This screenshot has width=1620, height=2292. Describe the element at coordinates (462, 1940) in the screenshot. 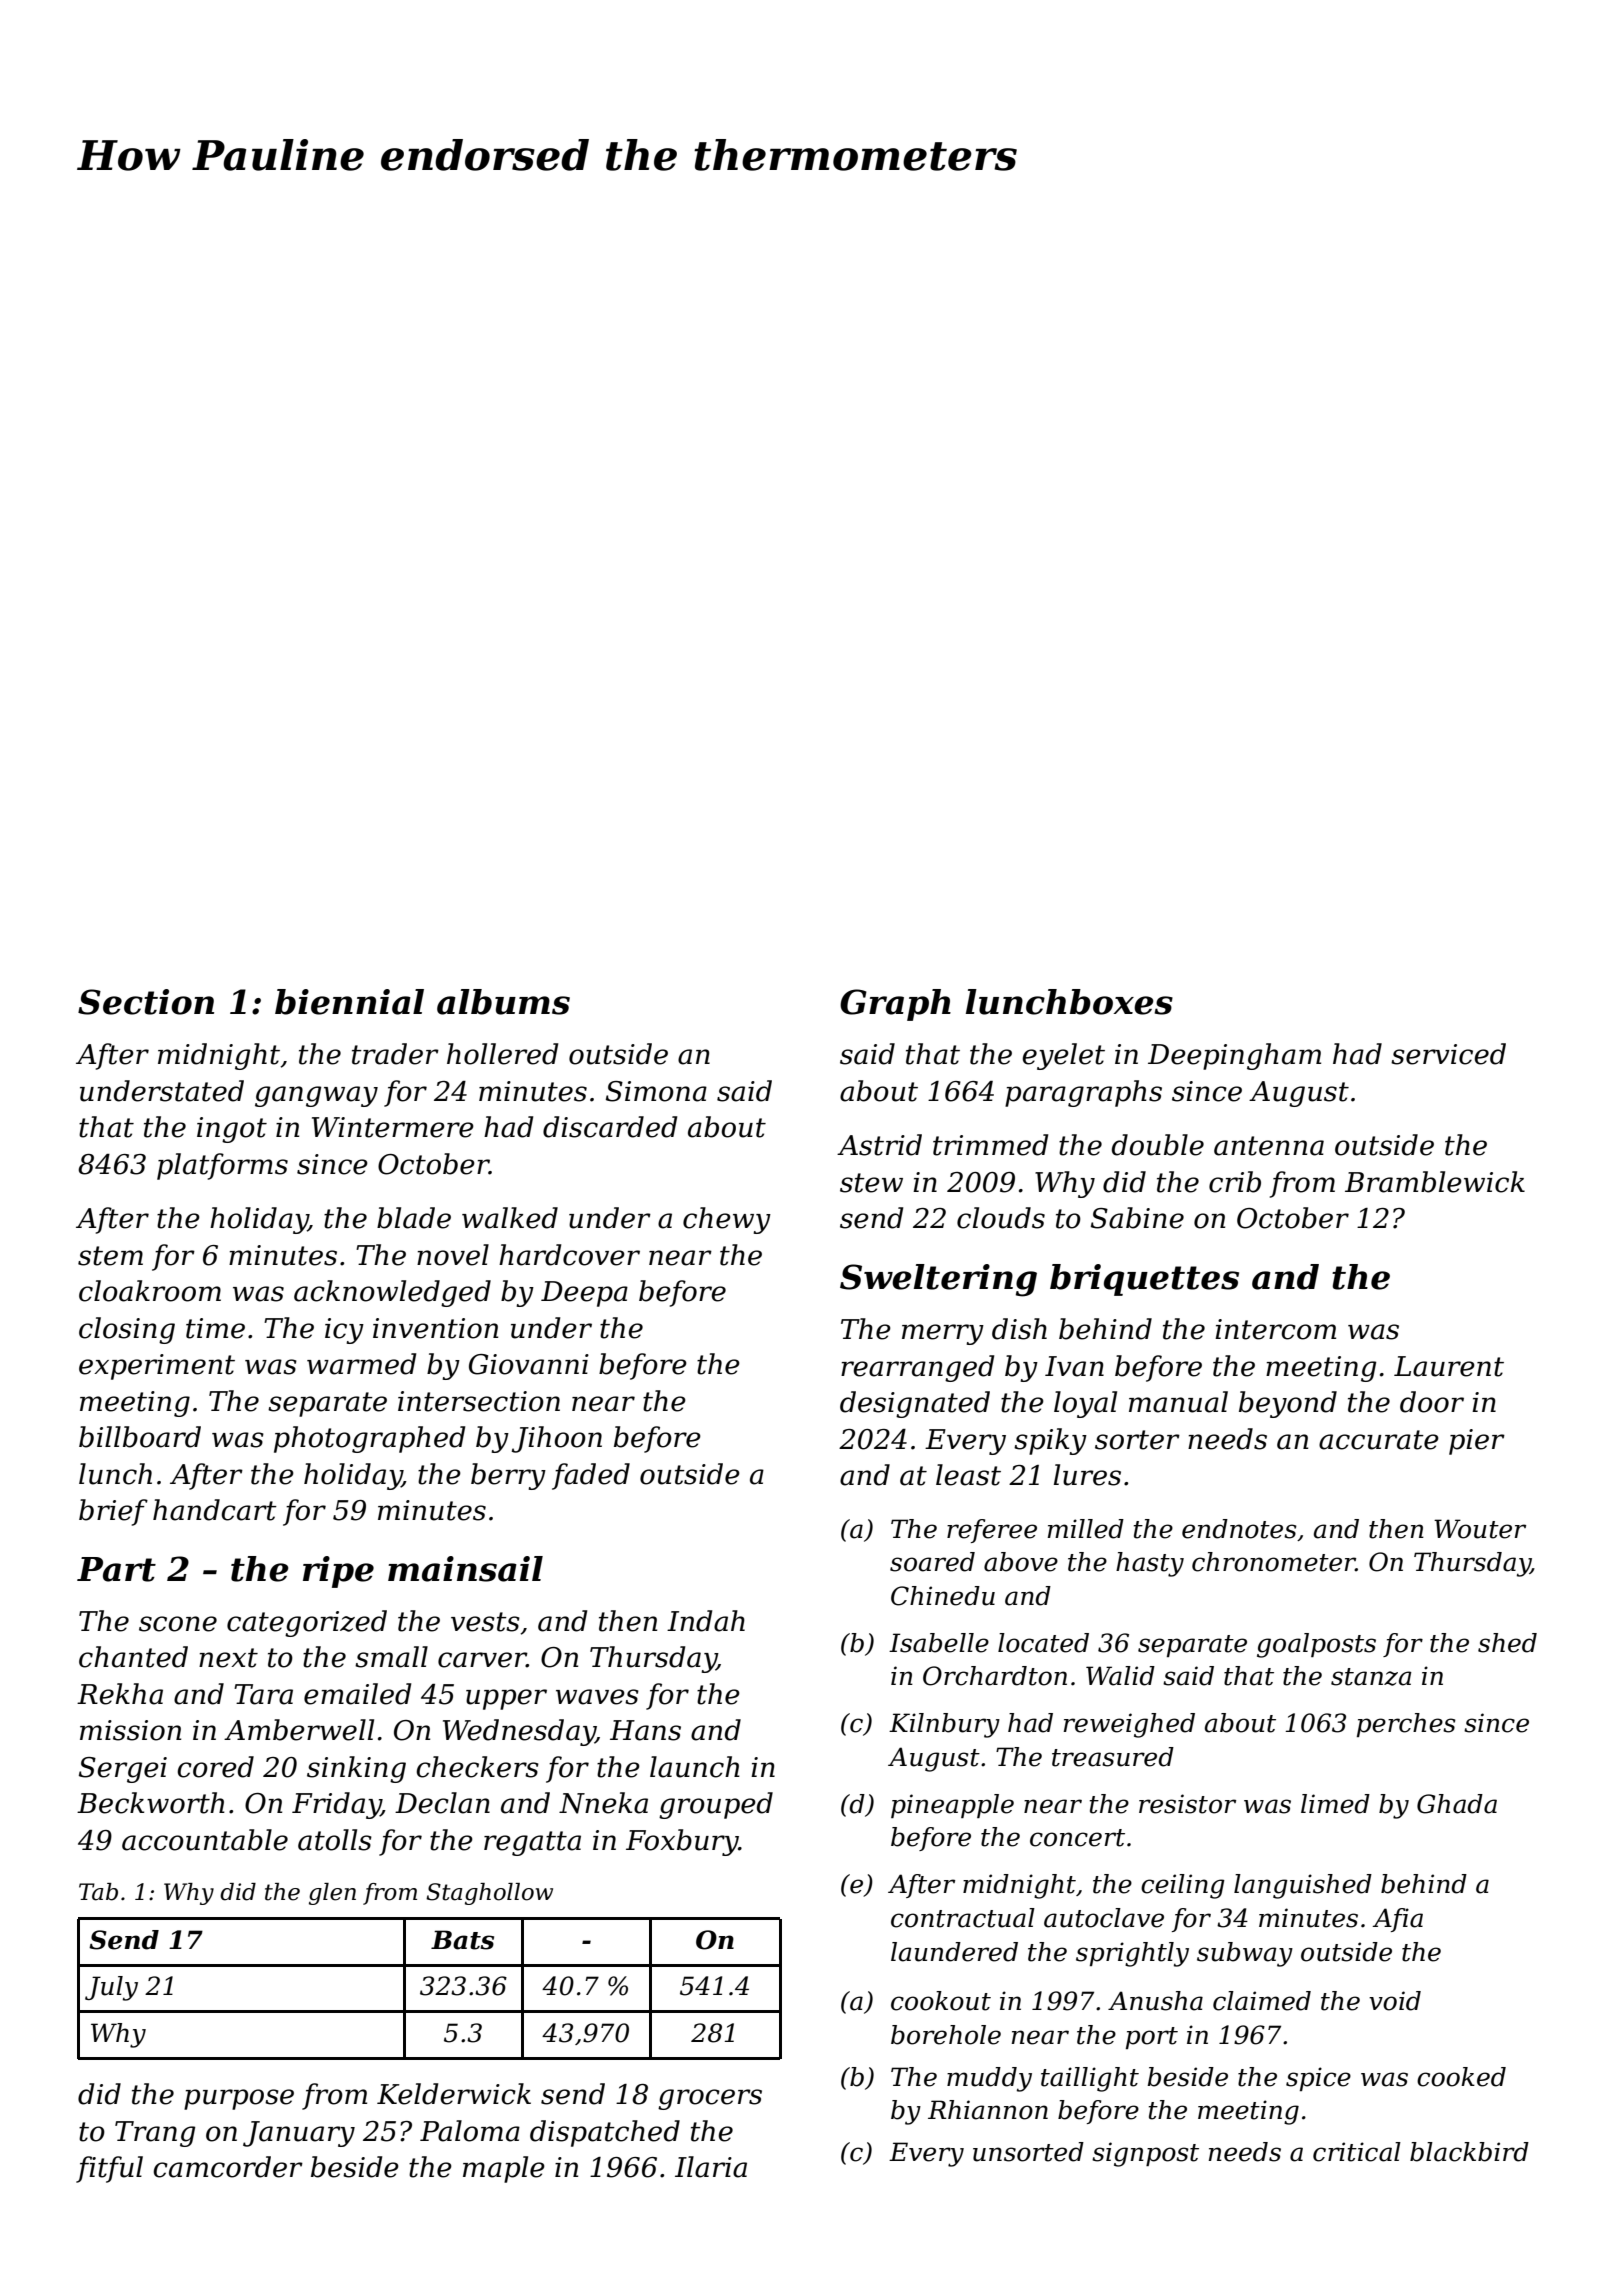

I see `Bats` at that location.
